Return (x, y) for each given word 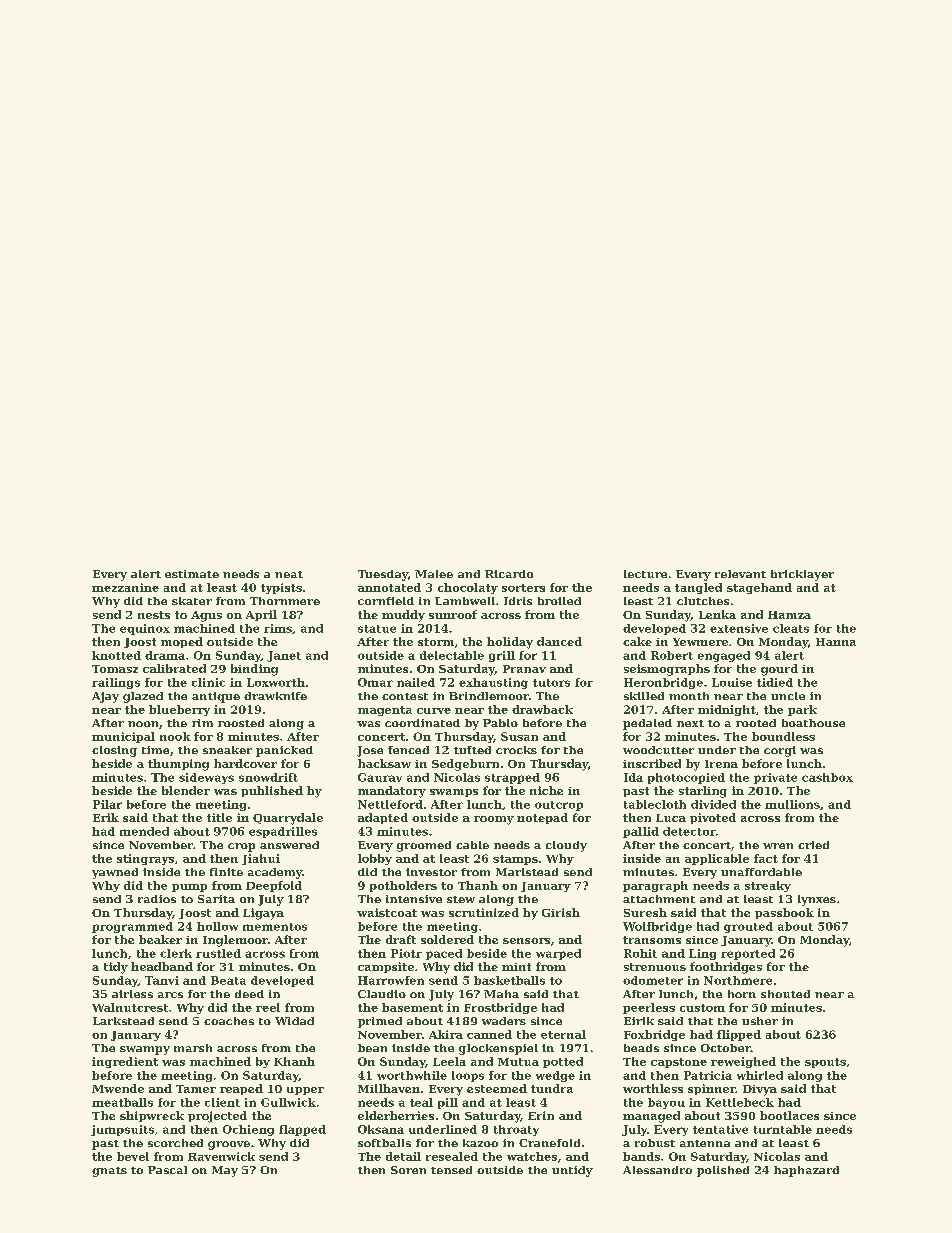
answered (289, 845)
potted (563, 1062)
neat (289, 574)
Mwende (118, 1088)
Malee (434, 574)
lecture (645, 574)
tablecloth (655, 804)
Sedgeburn (465, 765)
